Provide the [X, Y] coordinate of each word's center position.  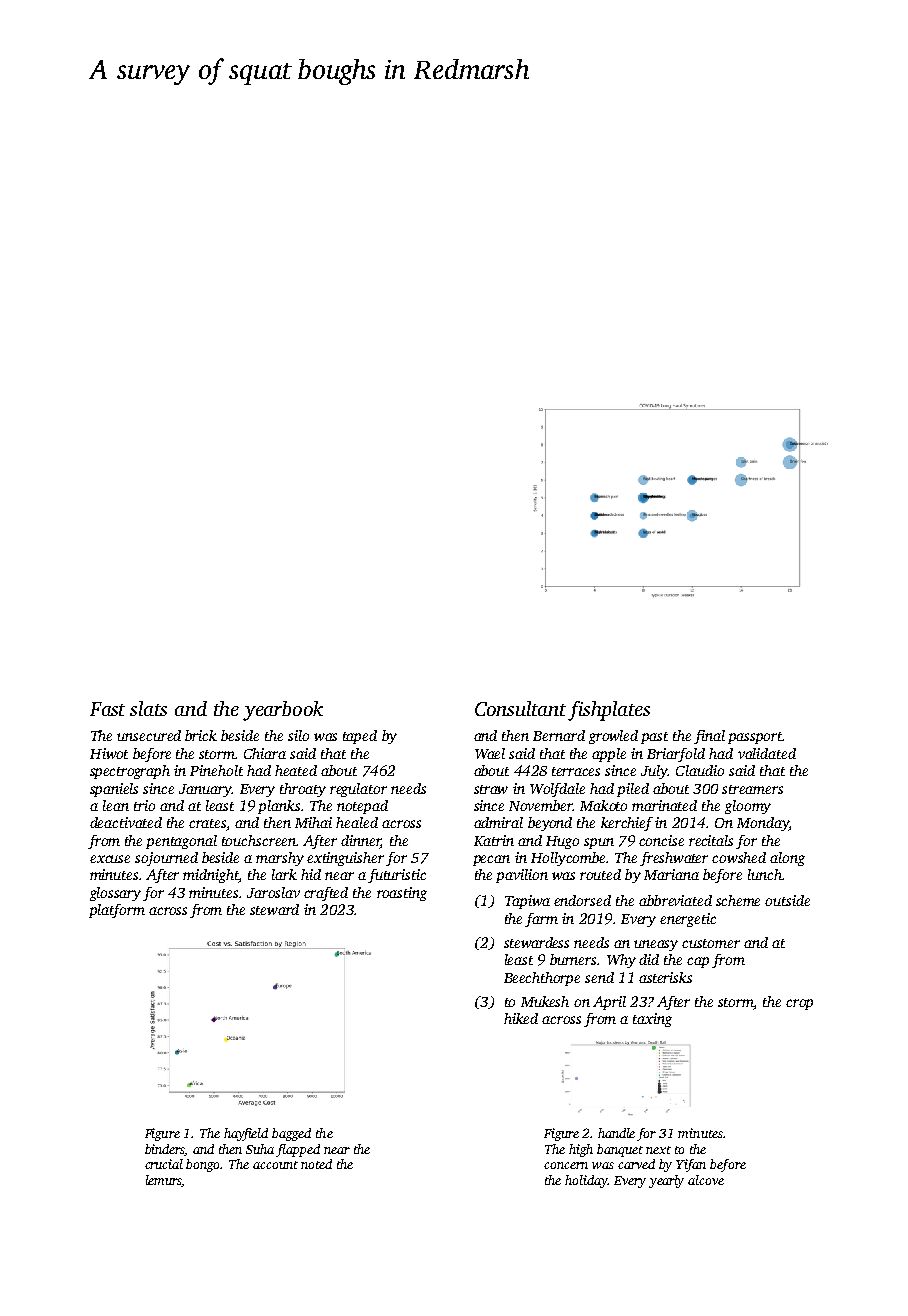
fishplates [609, 711]
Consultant [520, 708]
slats [148, 708]
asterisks [665, 977]
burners [573, 959]
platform [117, 911]
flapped [298, 1150]
